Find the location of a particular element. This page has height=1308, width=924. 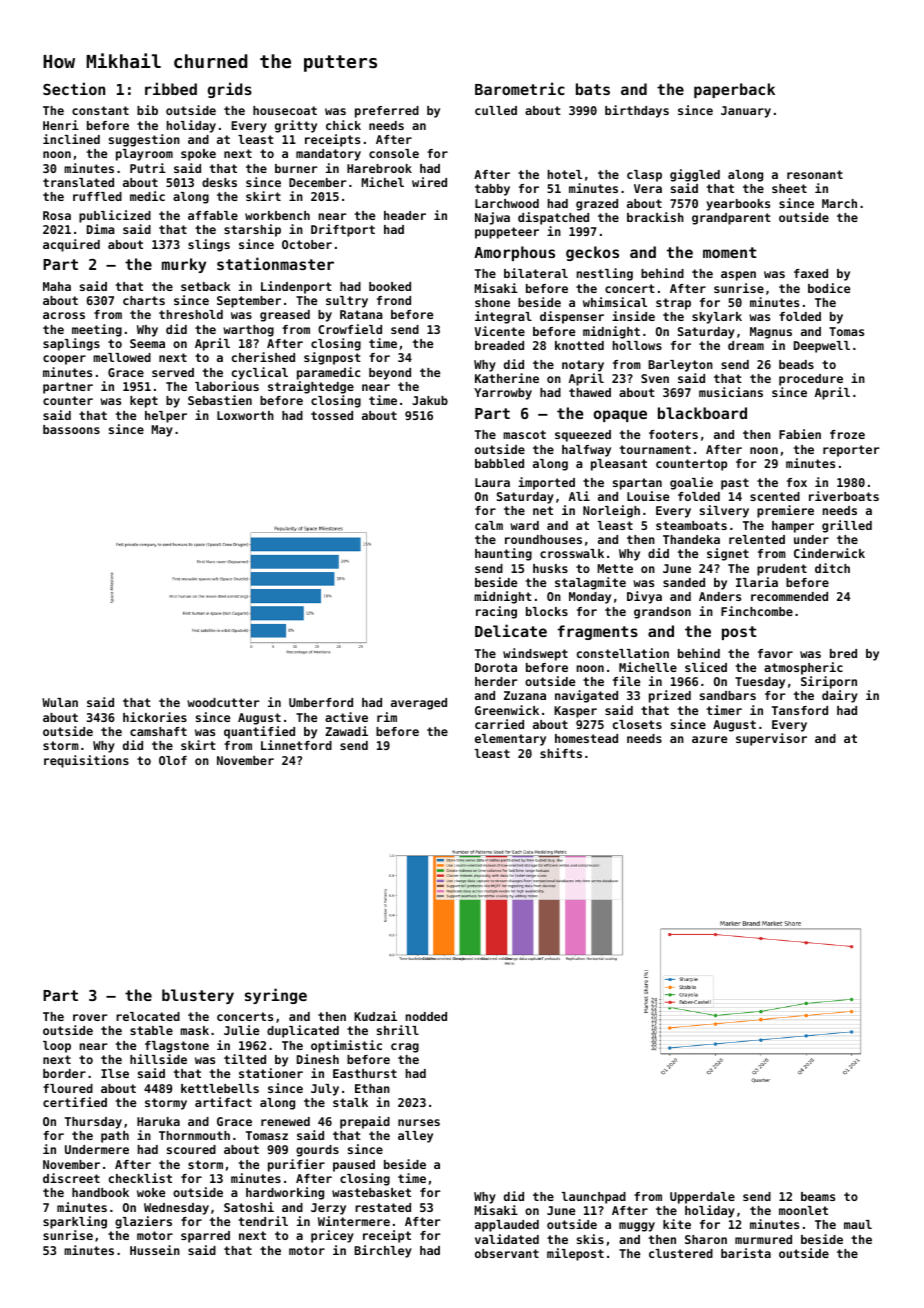

elementary is located at coordinates (510, 740).
